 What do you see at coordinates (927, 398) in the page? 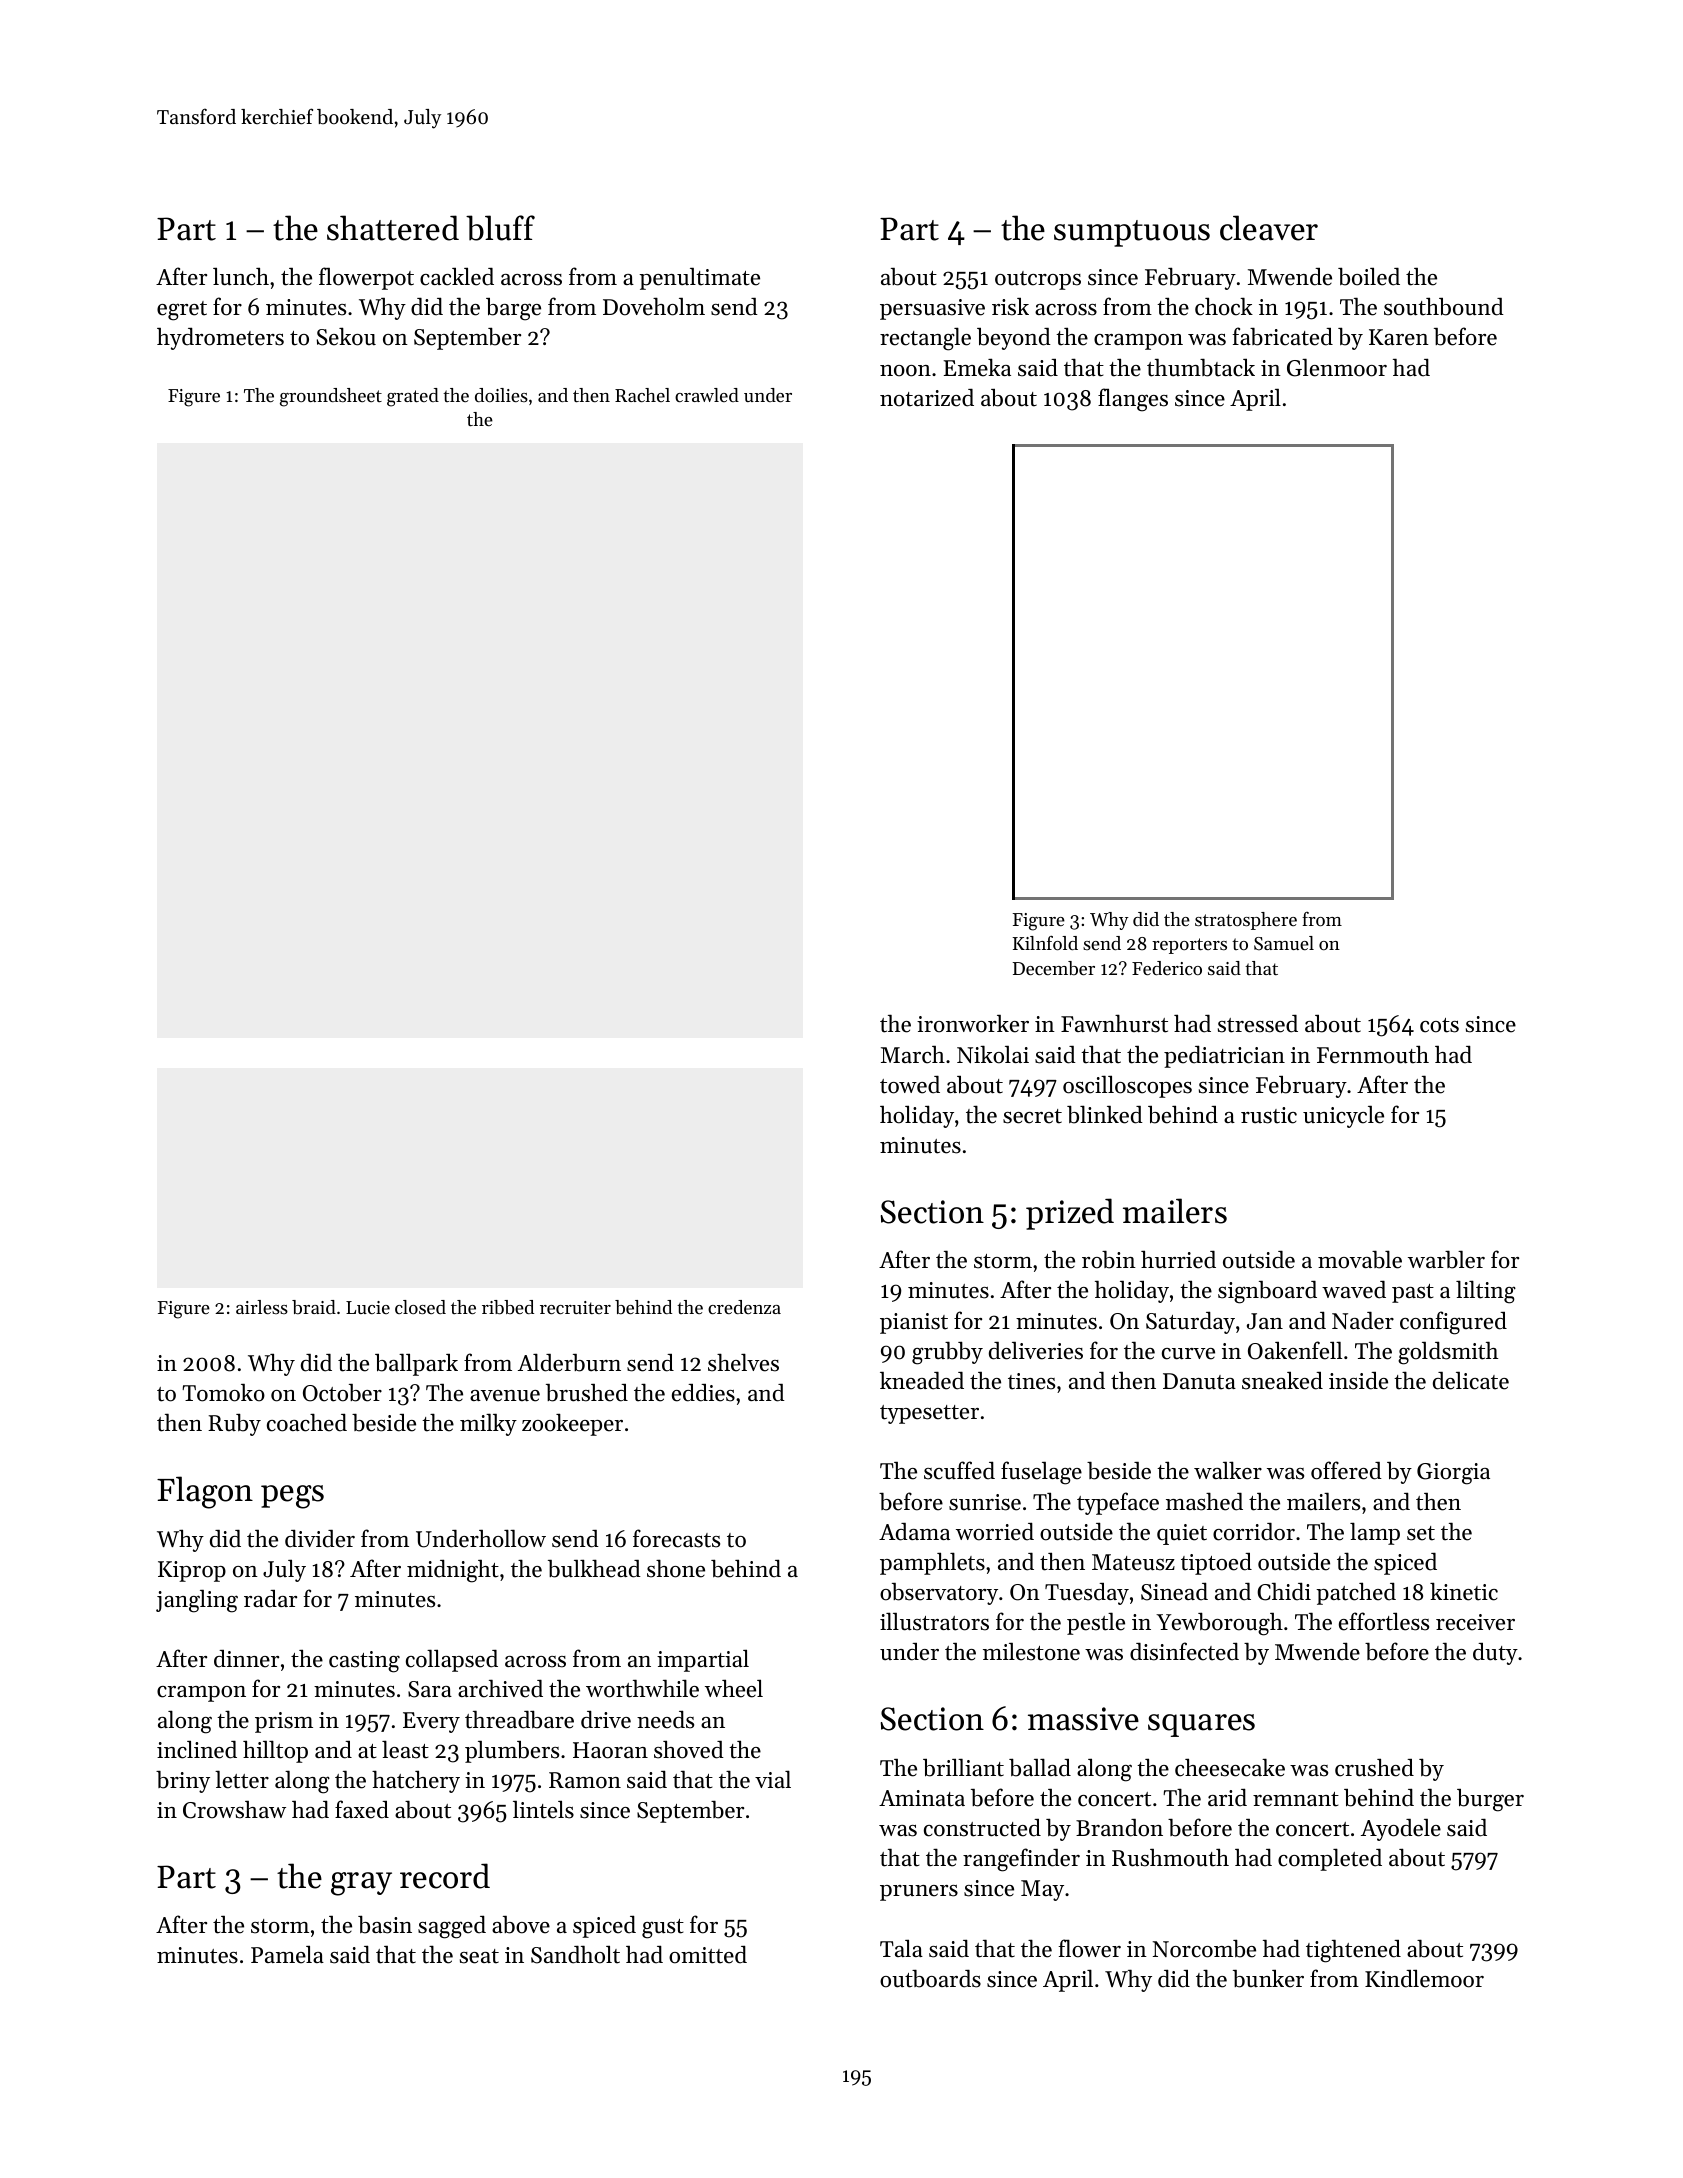
I see `notarized` at bounding box center [927, 398].
